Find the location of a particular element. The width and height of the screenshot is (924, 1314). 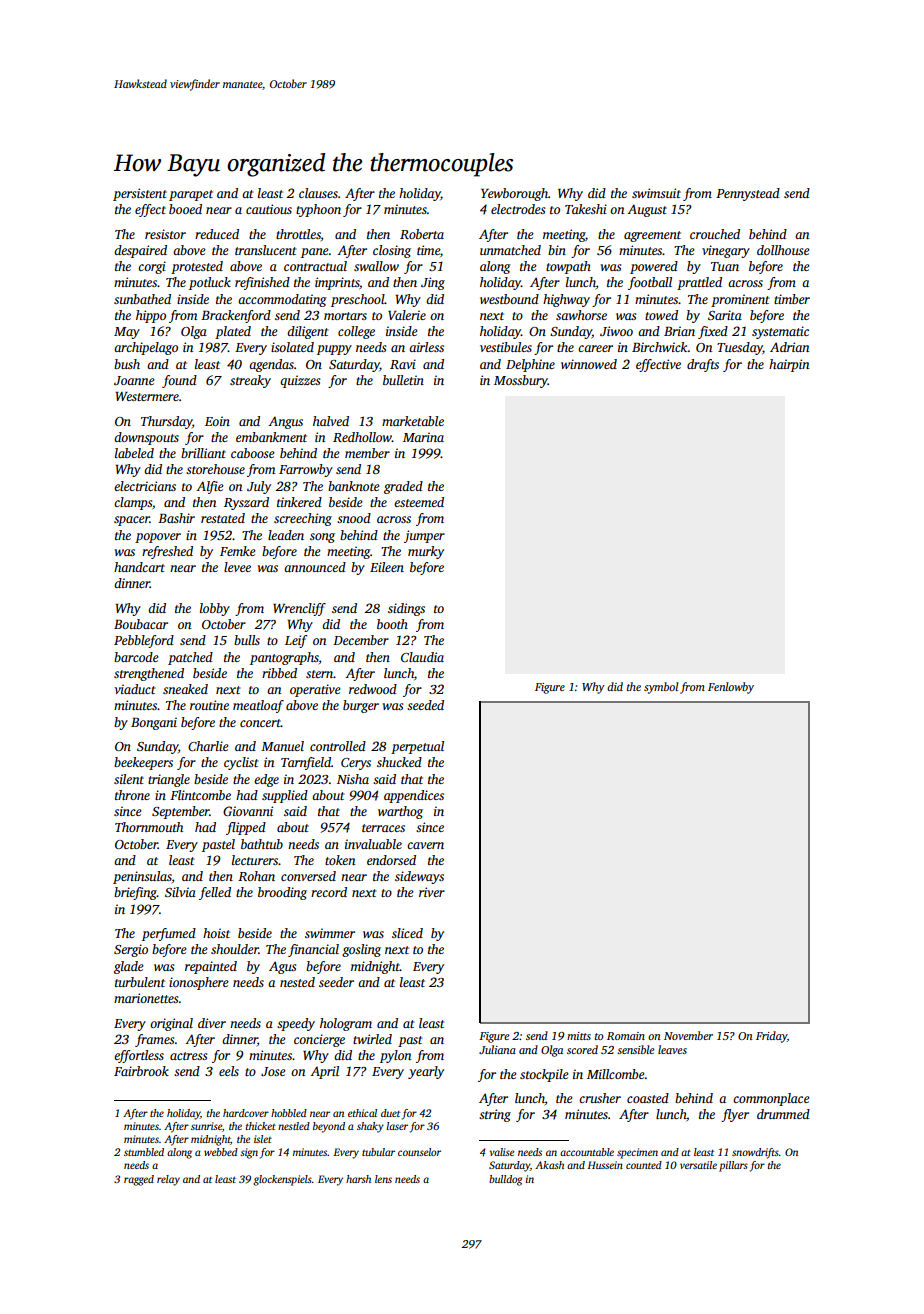

snowdrifts is located at coordinates (755, 1153).
